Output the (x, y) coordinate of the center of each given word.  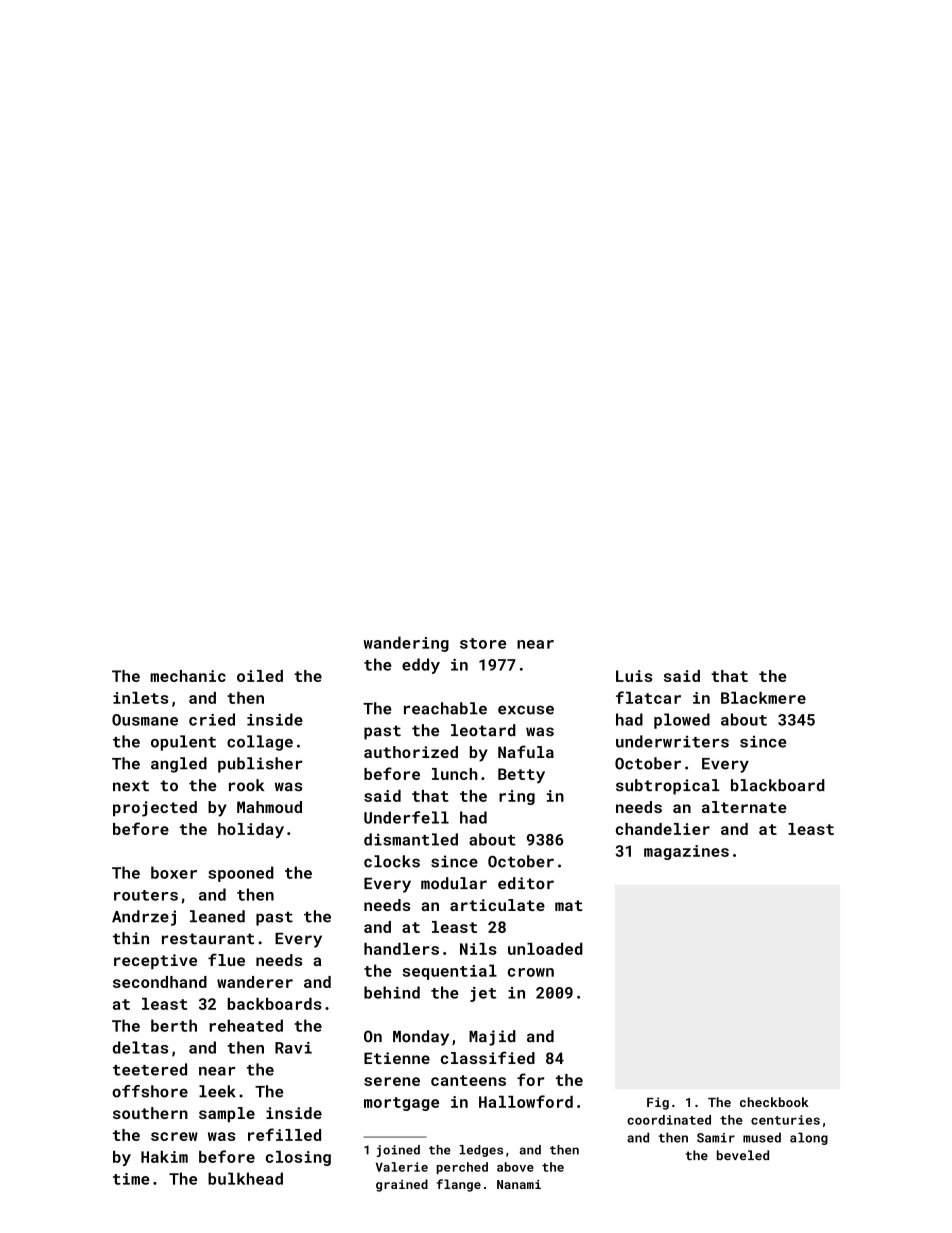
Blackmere (763, 698)
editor (526, 883)
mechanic (188, 676)
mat (569, 905)
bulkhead (245, 1178)
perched (462, 1168)
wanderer (255, 982)
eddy (421, 666)
